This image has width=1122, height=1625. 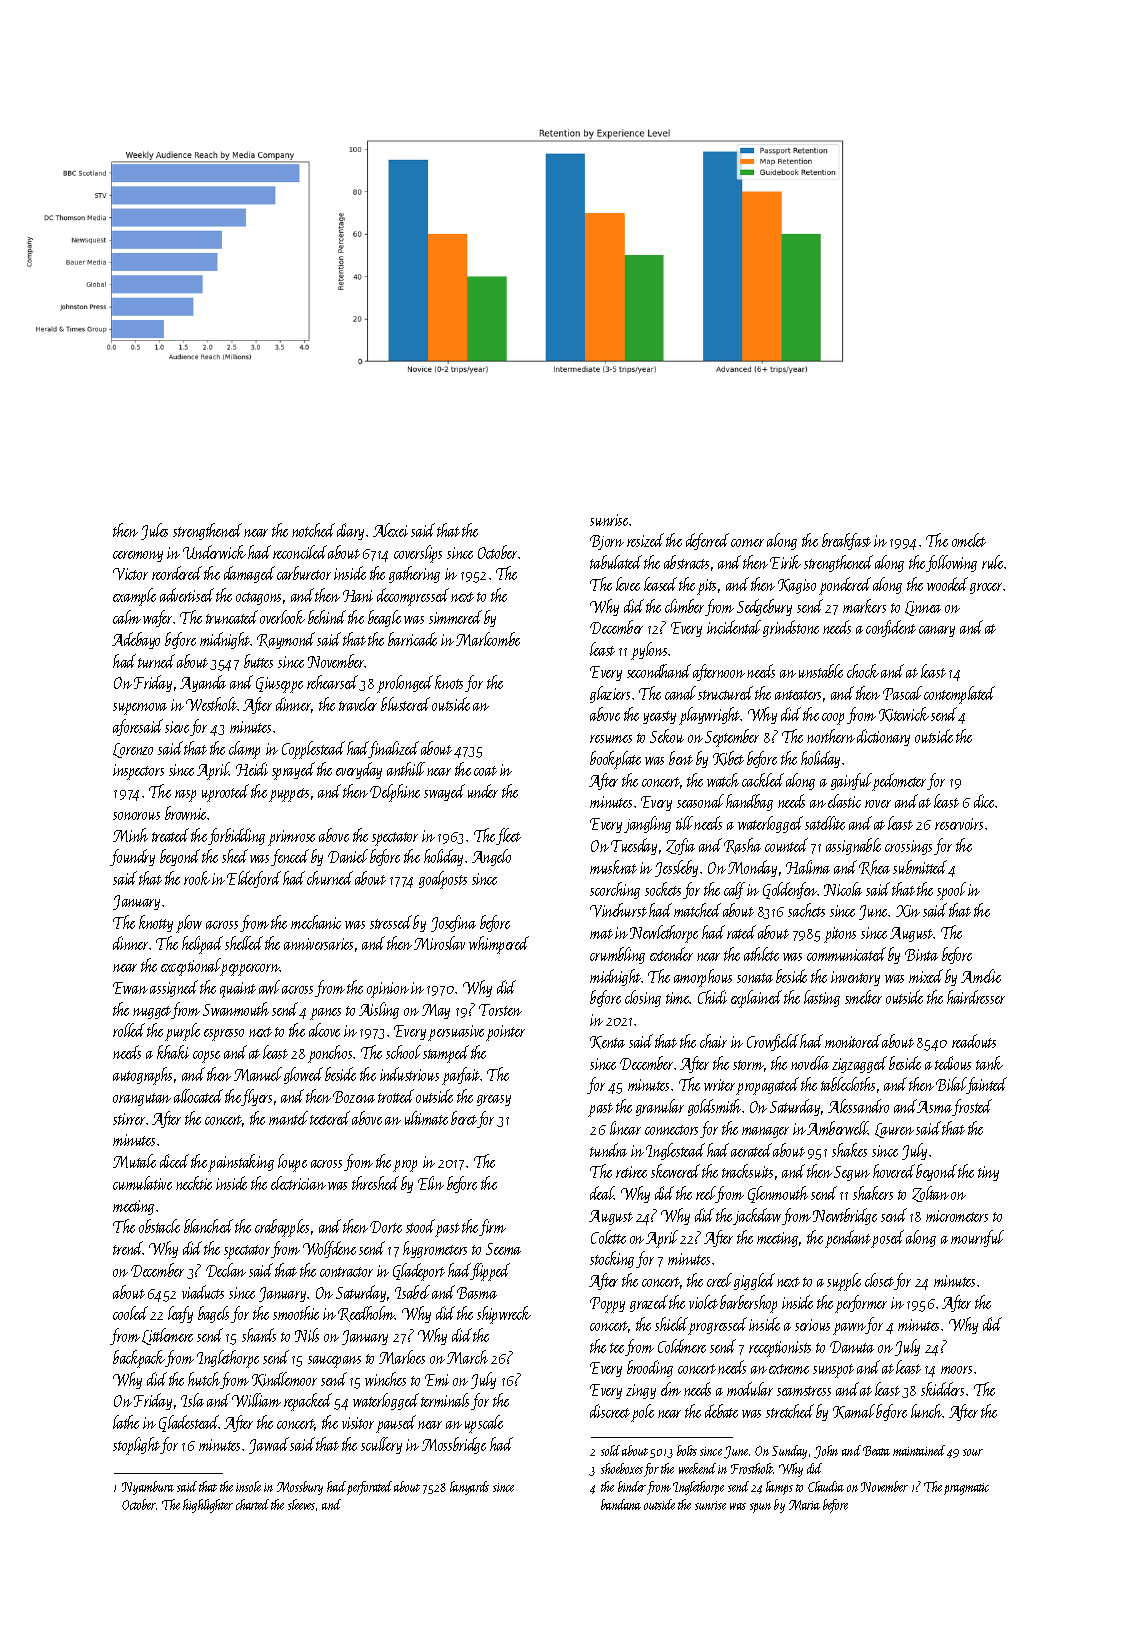 What do you see at coordinates (790, 890) in the image?
I see `Goldenfen` at bounding box center [790, 890].
